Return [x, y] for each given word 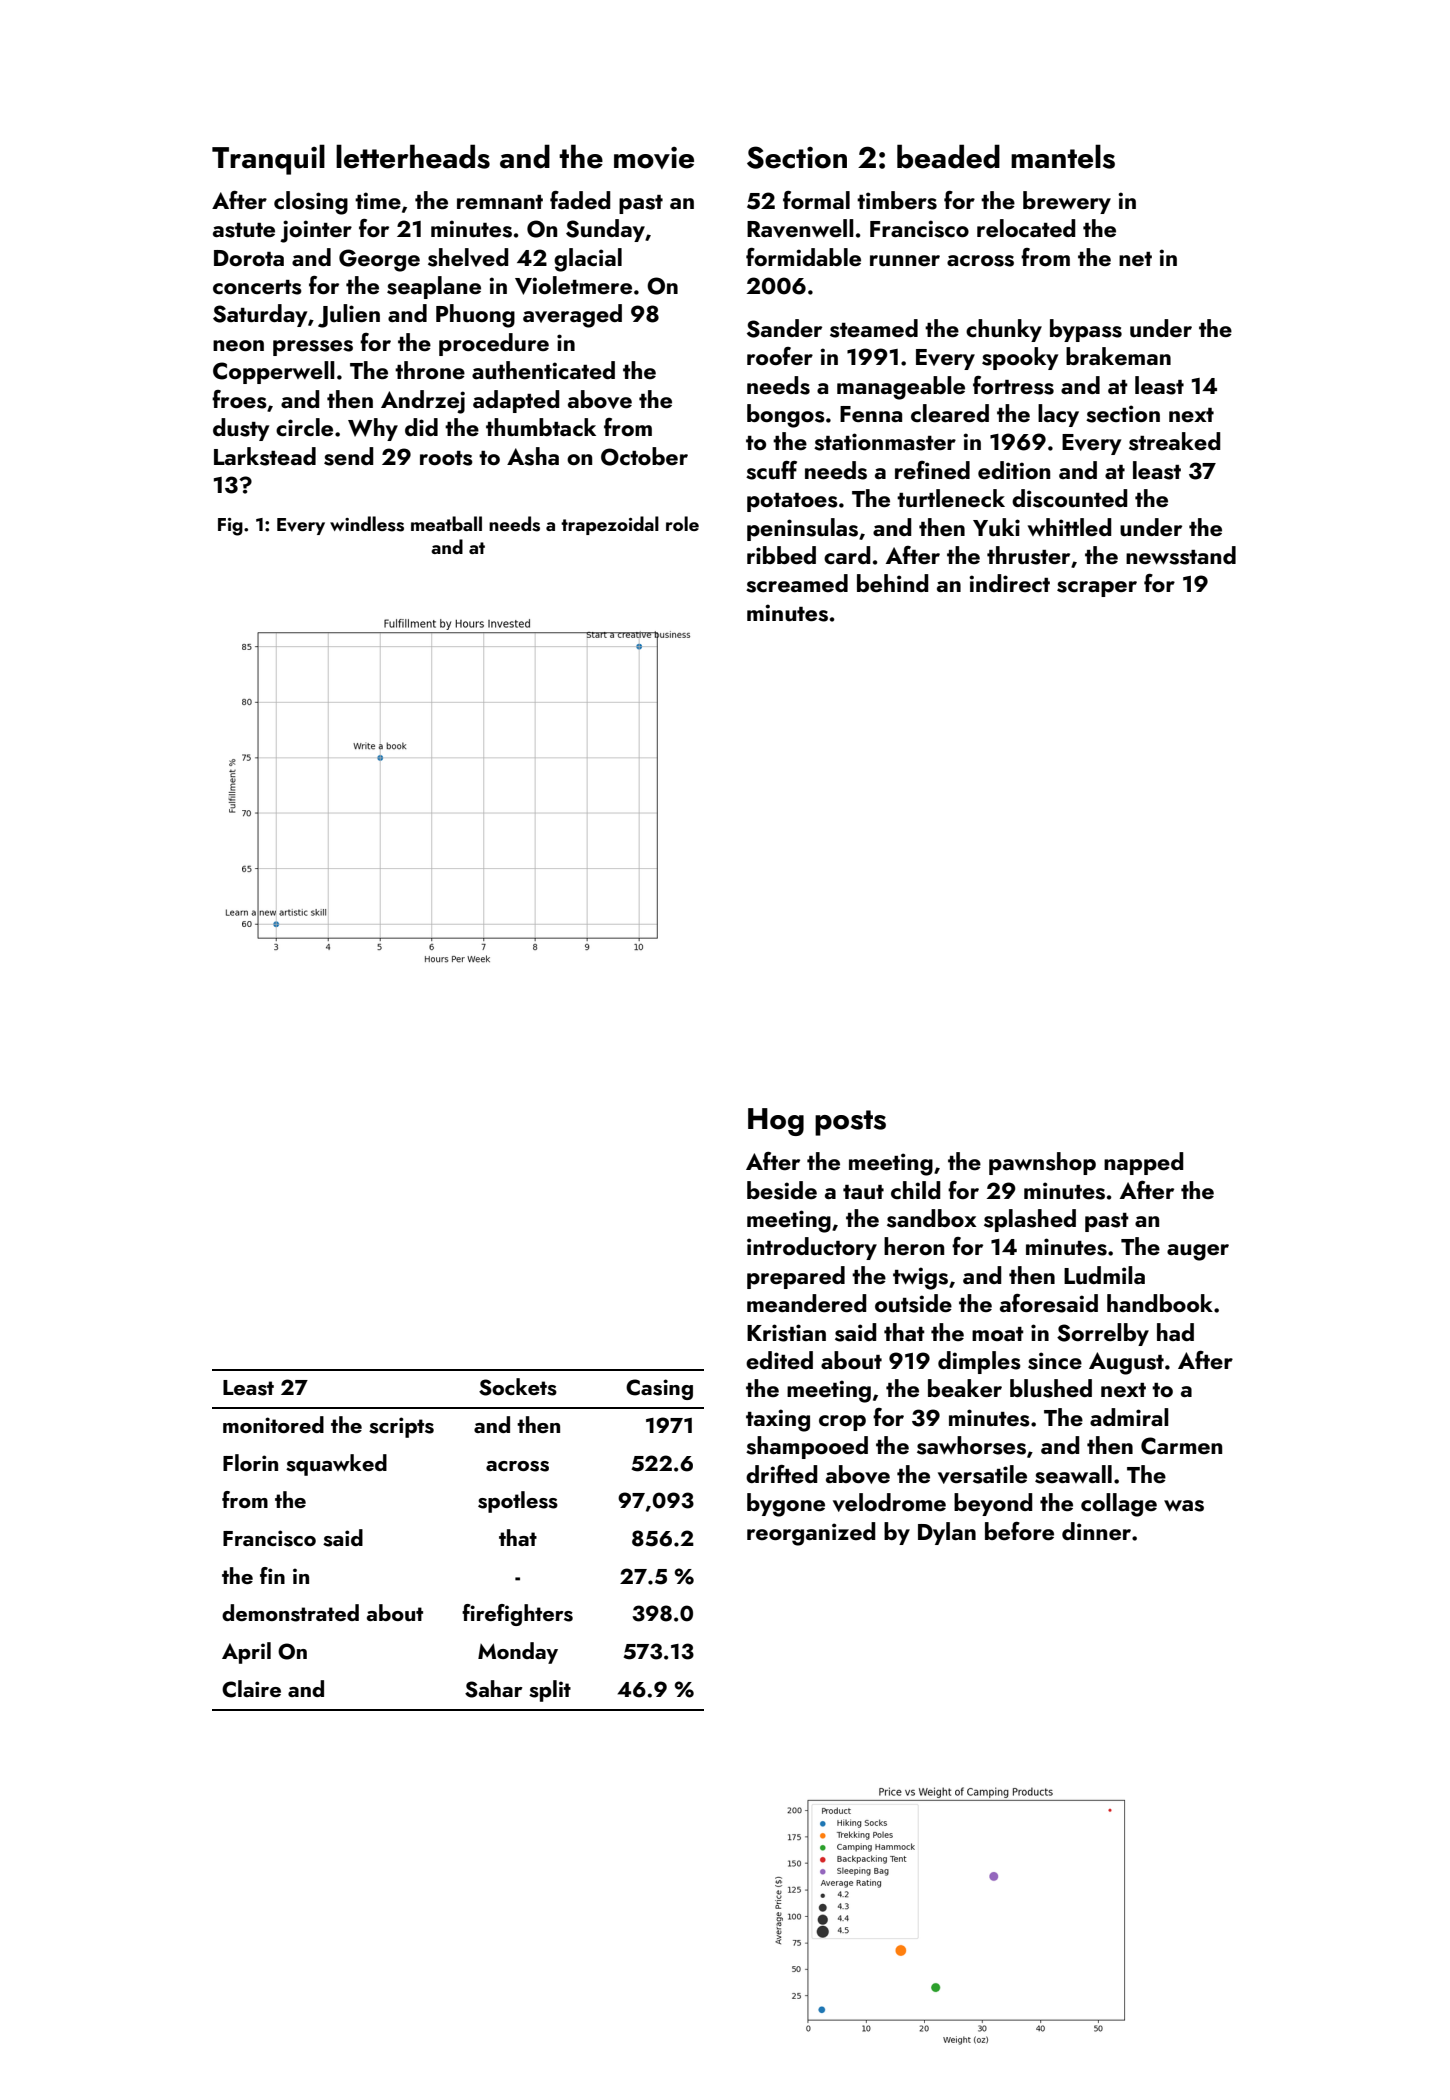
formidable [803, 257]
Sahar [494, 1689]
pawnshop [1042, 1163]
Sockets [518, 1387]
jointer [316, 231]
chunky [1004, 330]
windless [367, 524]
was [1184, 1506]
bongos [786, 416]
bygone [786, 1505]
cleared [950, 413]
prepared [796, 1277]
